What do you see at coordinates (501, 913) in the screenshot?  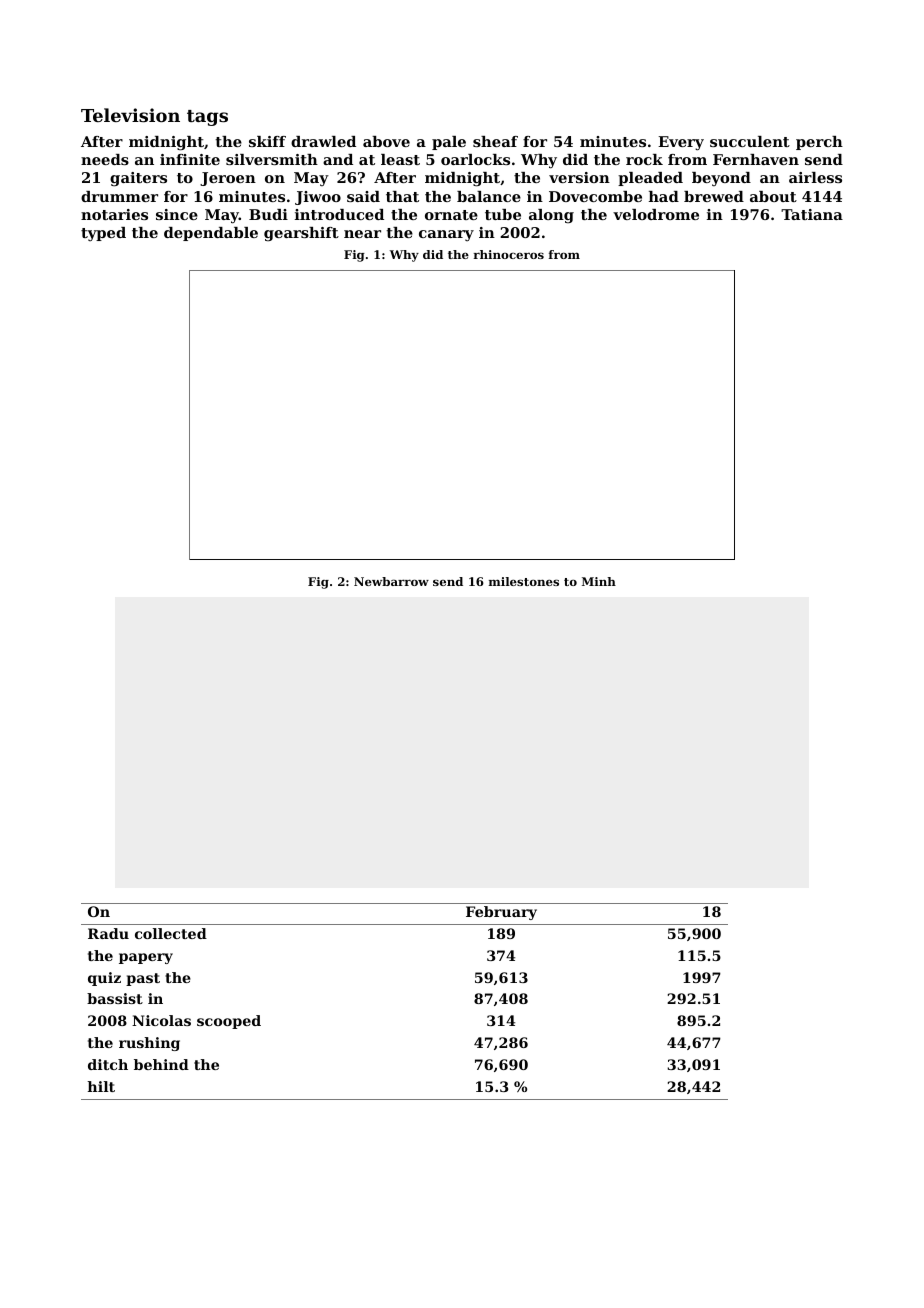 I see `February` at bounding box center [501, 913].
